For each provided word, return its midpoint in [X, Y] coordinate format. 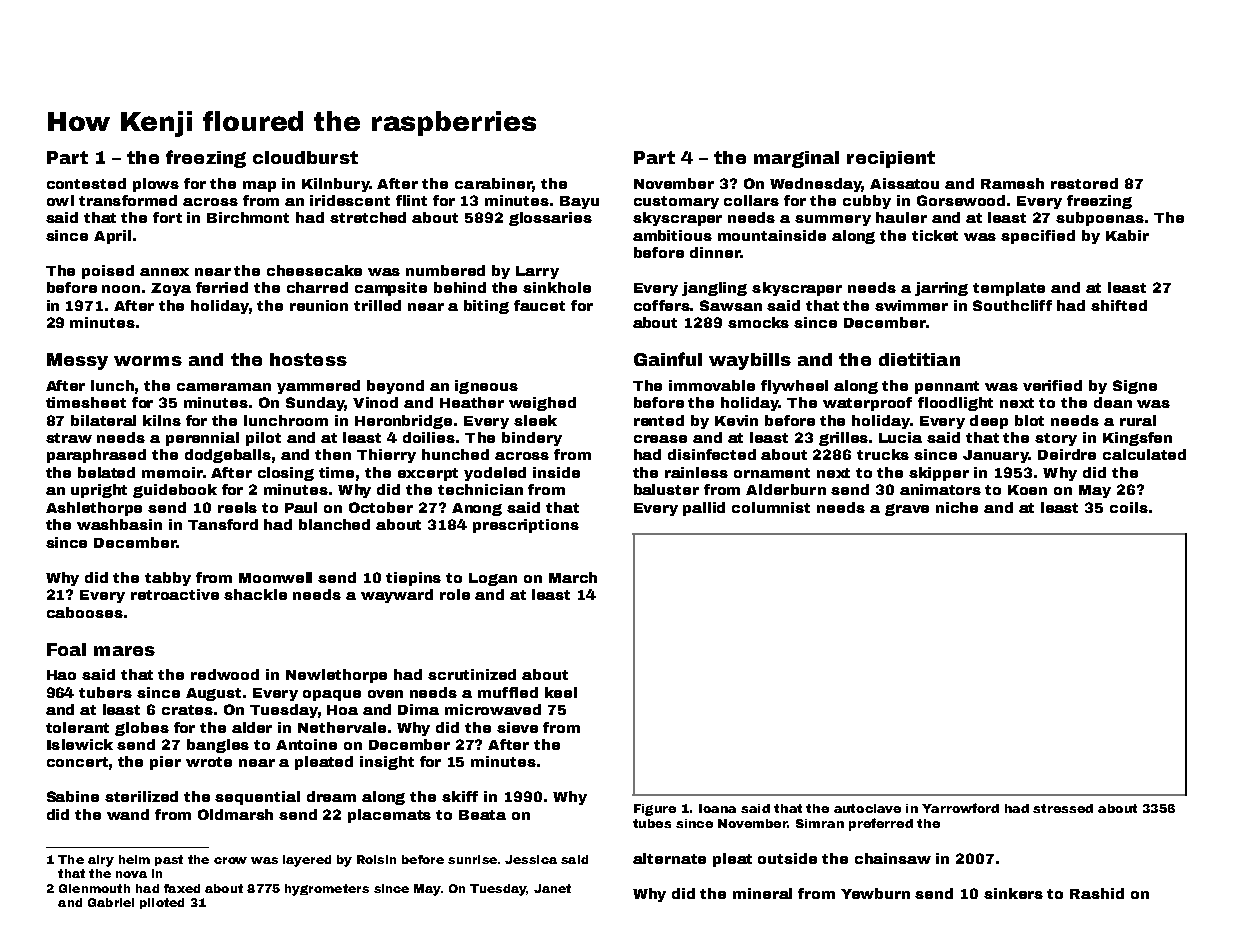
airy [101, 861]
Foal [66, 649]
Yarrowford [960, 808]
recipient [891, 159]
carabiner [493, 183]
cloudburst [305, 157]
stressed [1063, 808]
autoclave [867, 808]
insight [387, 763]
